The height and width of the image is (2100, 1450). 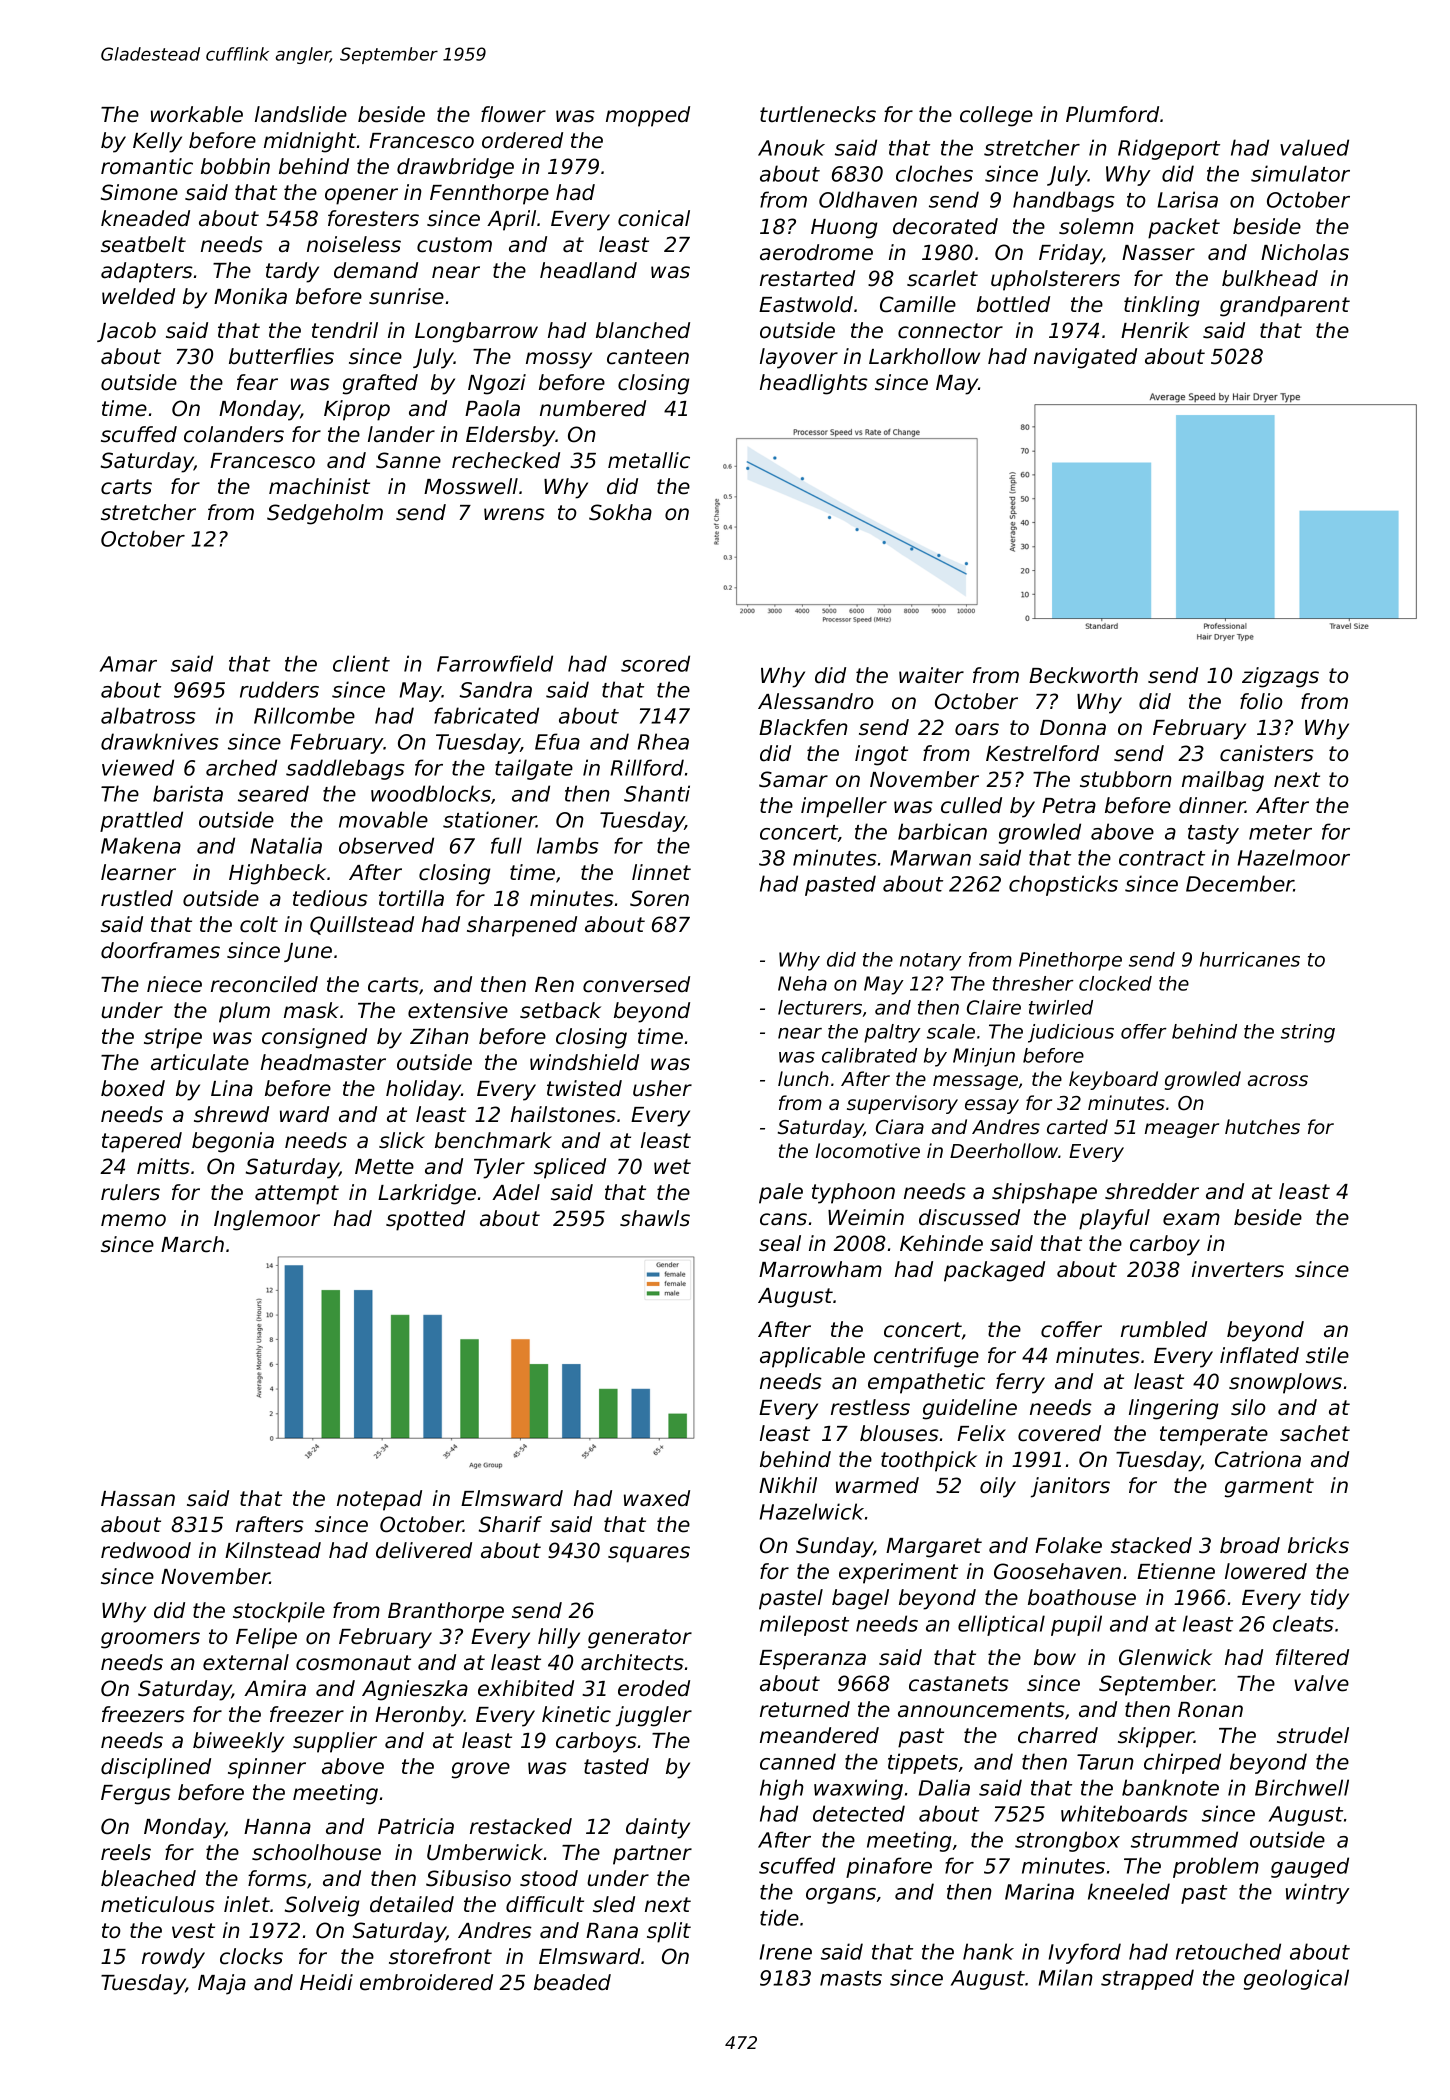 What do you see at coordinates (197, 114) in the image?
I see `workable` at bounding box center [197, 114].
